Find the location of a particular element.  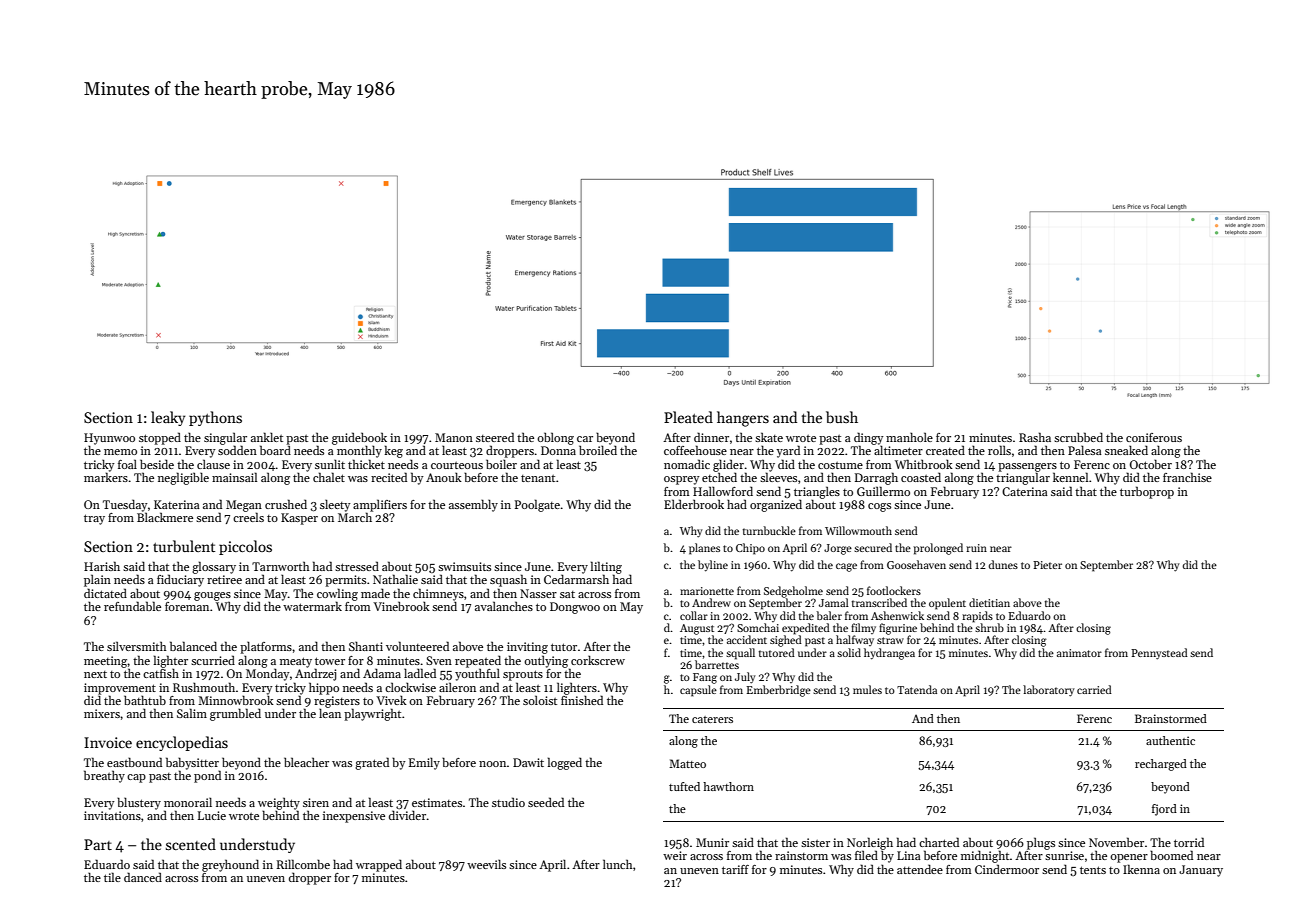

guidebook is located at coordinates (359, 439).
